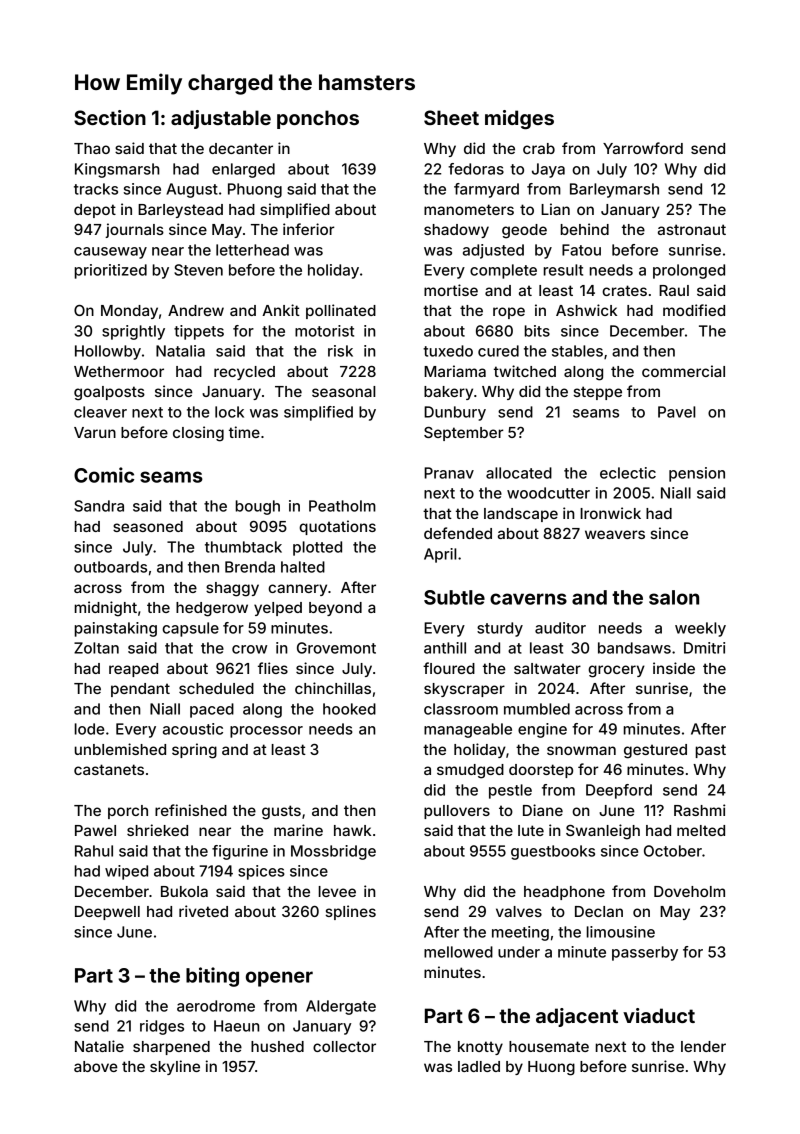  I want to click on skyline, so click(175, 1067).
